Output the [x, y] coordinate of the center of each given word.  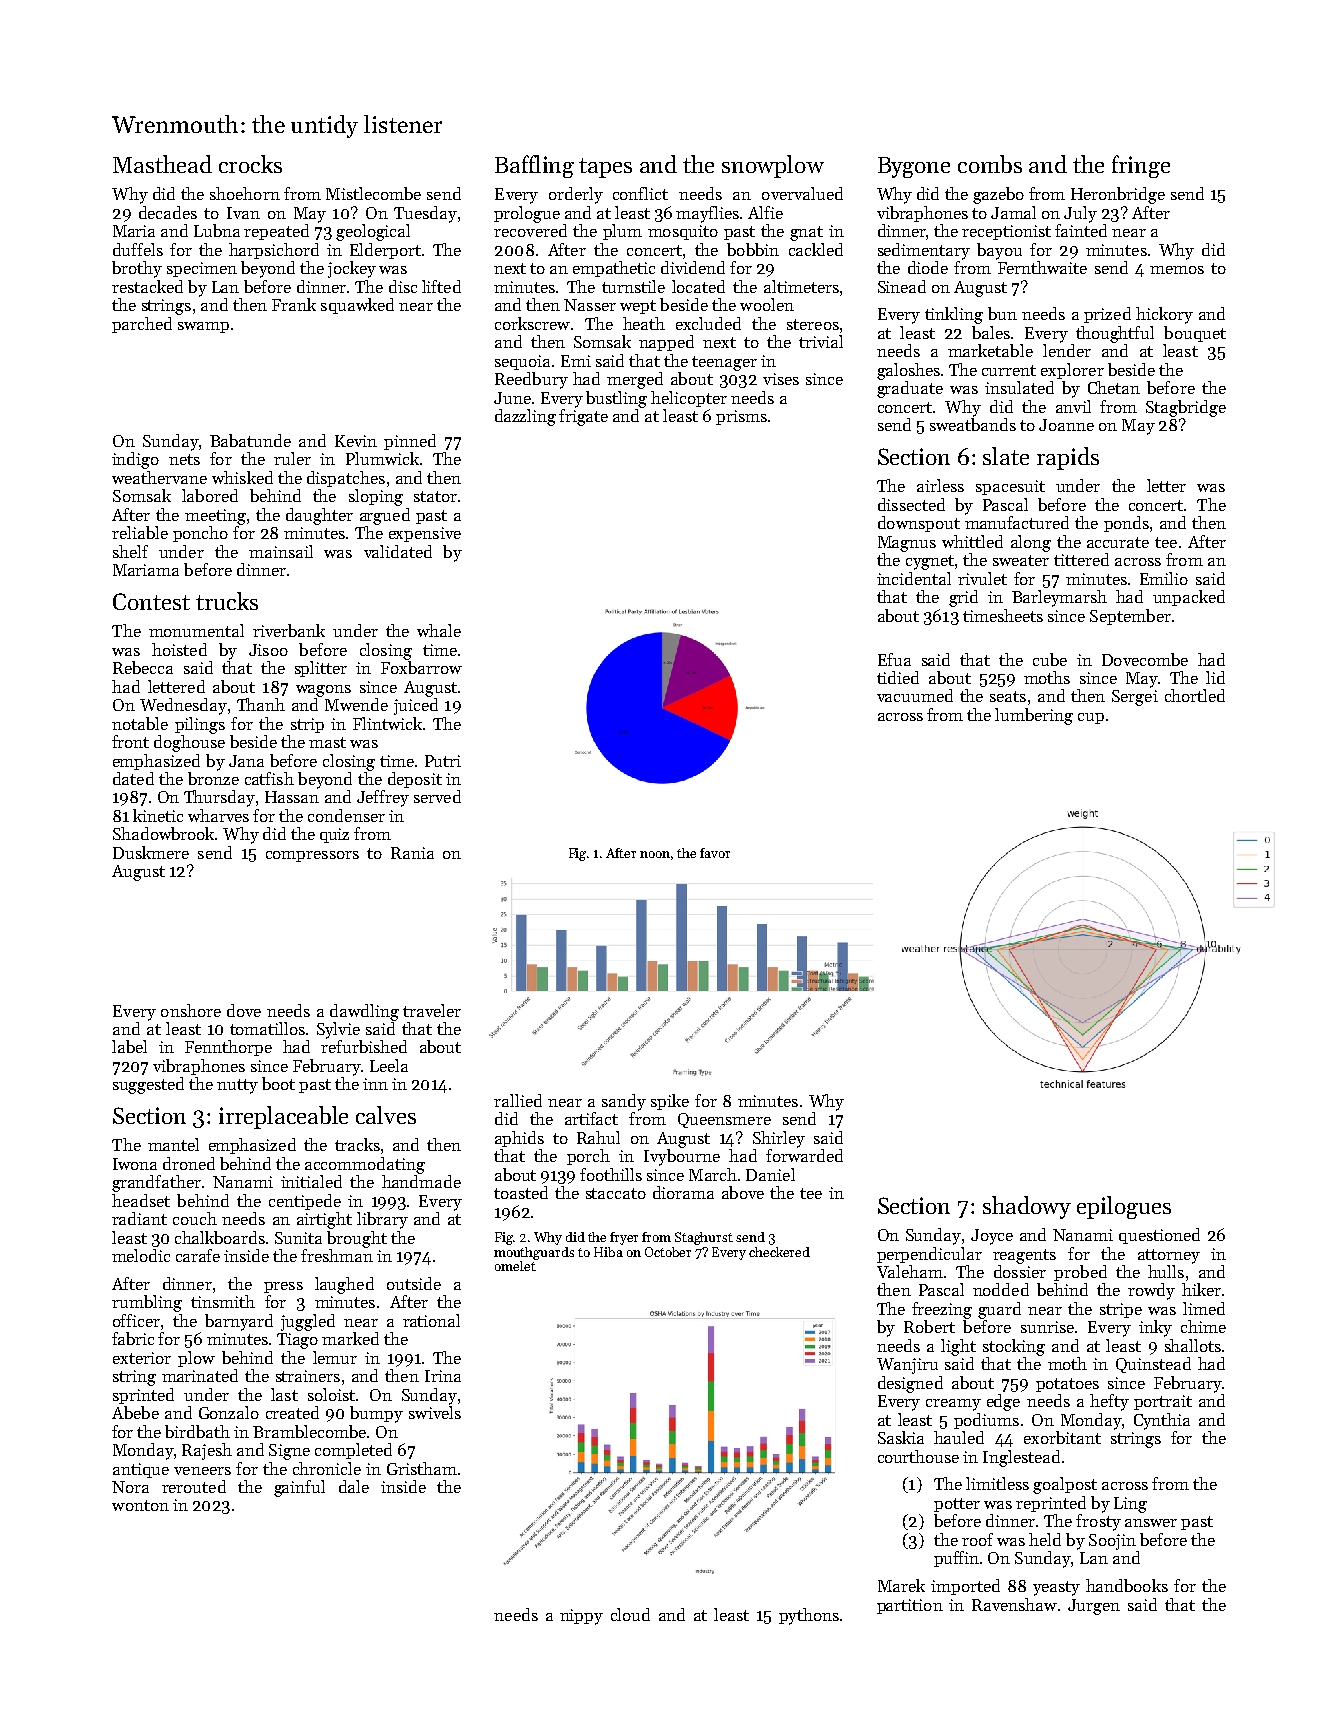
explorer [1072, 371]
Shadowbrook [164, 833]
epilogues [1124, 1207]
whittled [972, 541]
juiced [416, 706]
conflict [640, 193]
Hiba [608, 1252]
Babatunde [250, 440]
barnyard [239, 1322]
